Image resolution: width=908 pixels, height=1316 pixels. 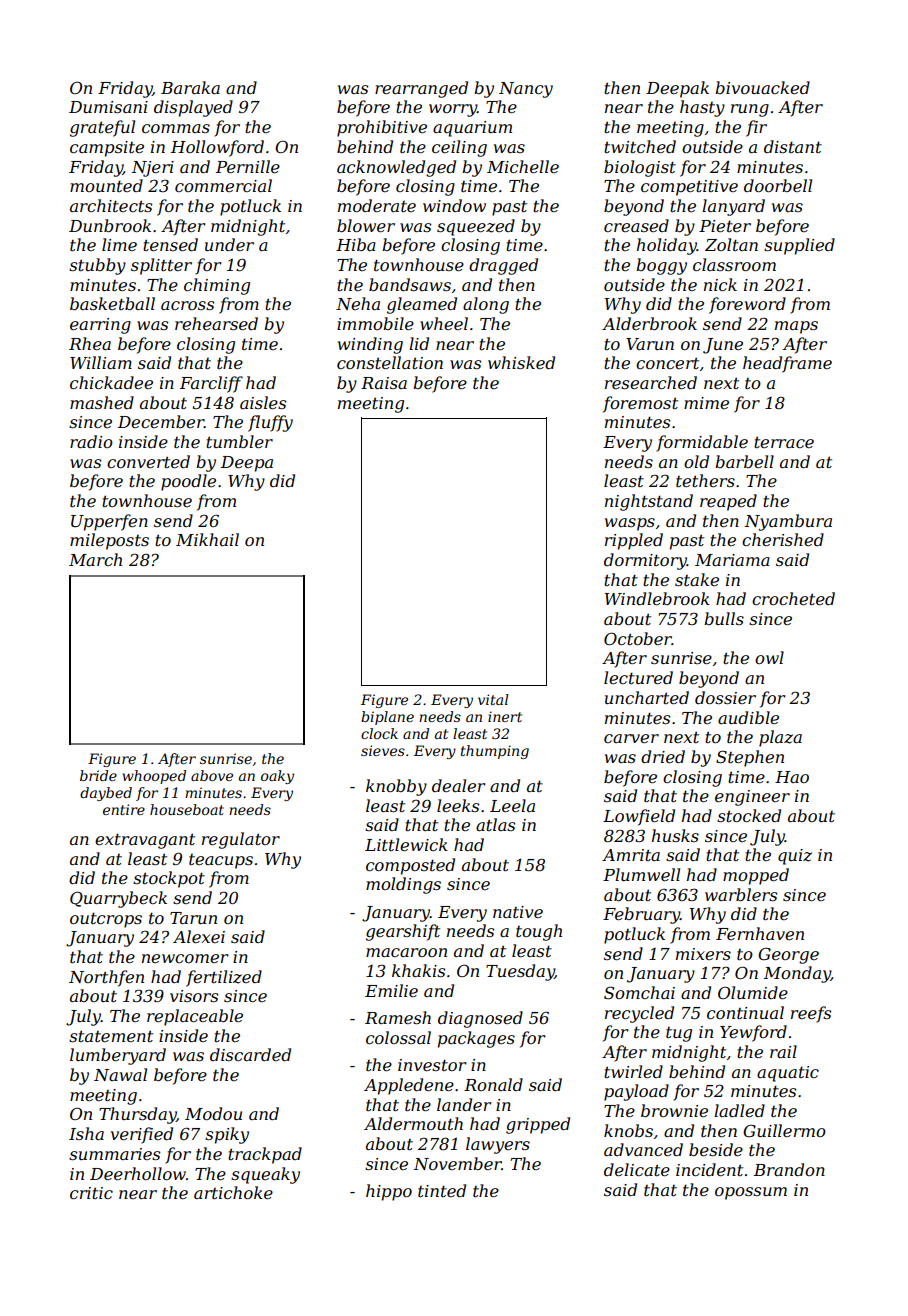 I want to click on Dunbrook, so click(x=110, y=225).
